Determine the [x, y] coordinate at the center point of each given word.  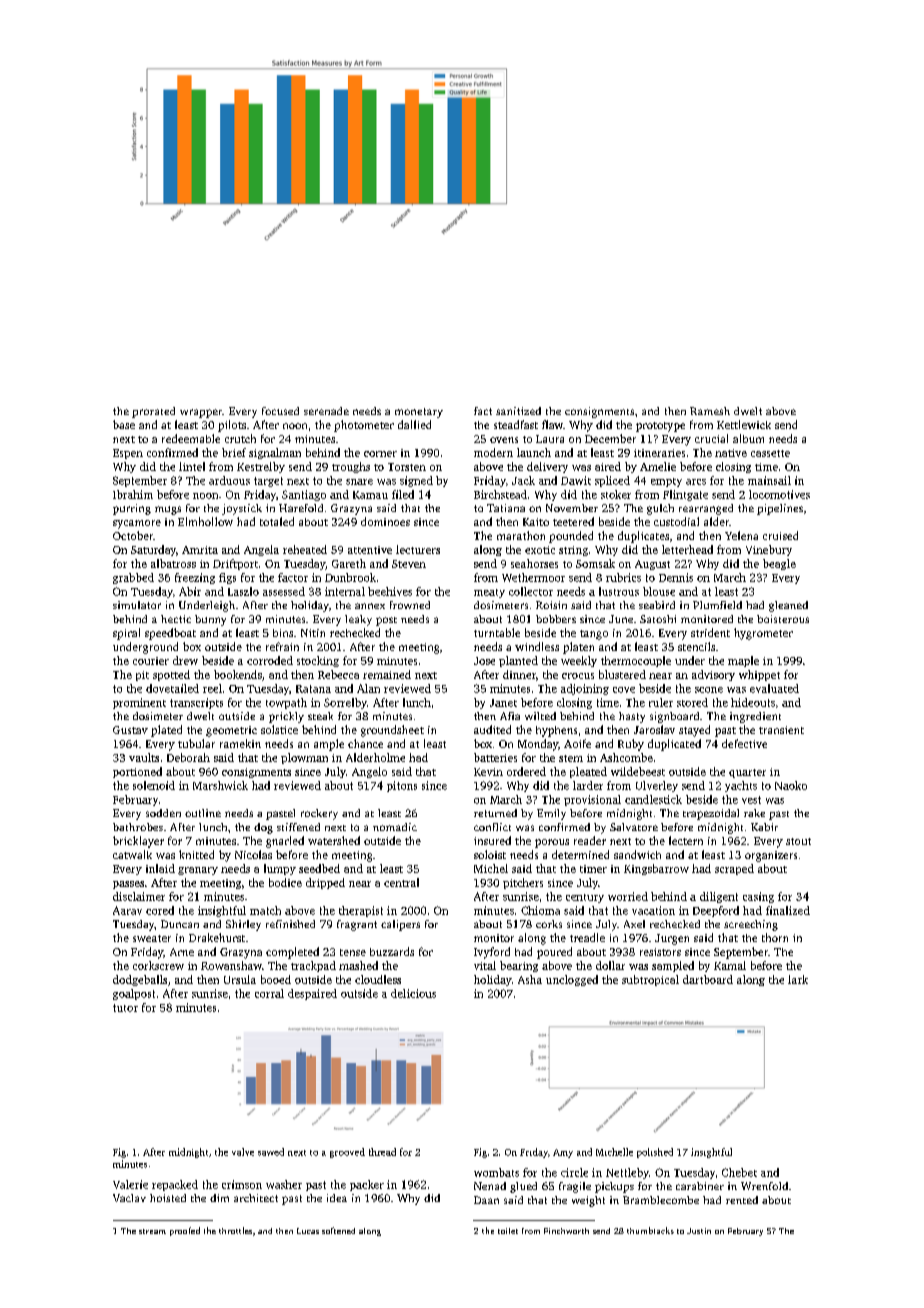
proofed [185, 1231]
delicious [413, 993]
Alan [368, 688]
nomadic [395, 827]
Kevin [488, 772]
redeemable [191, 438]
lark [798, 979]
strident [710, 632]
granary [198, 871]
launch [534, 452]
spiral [126, 634]
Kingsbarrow [656, 869]
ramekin [240, 743]
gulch [660, 509]
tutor [125, 1008]
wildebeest [638, 771]
